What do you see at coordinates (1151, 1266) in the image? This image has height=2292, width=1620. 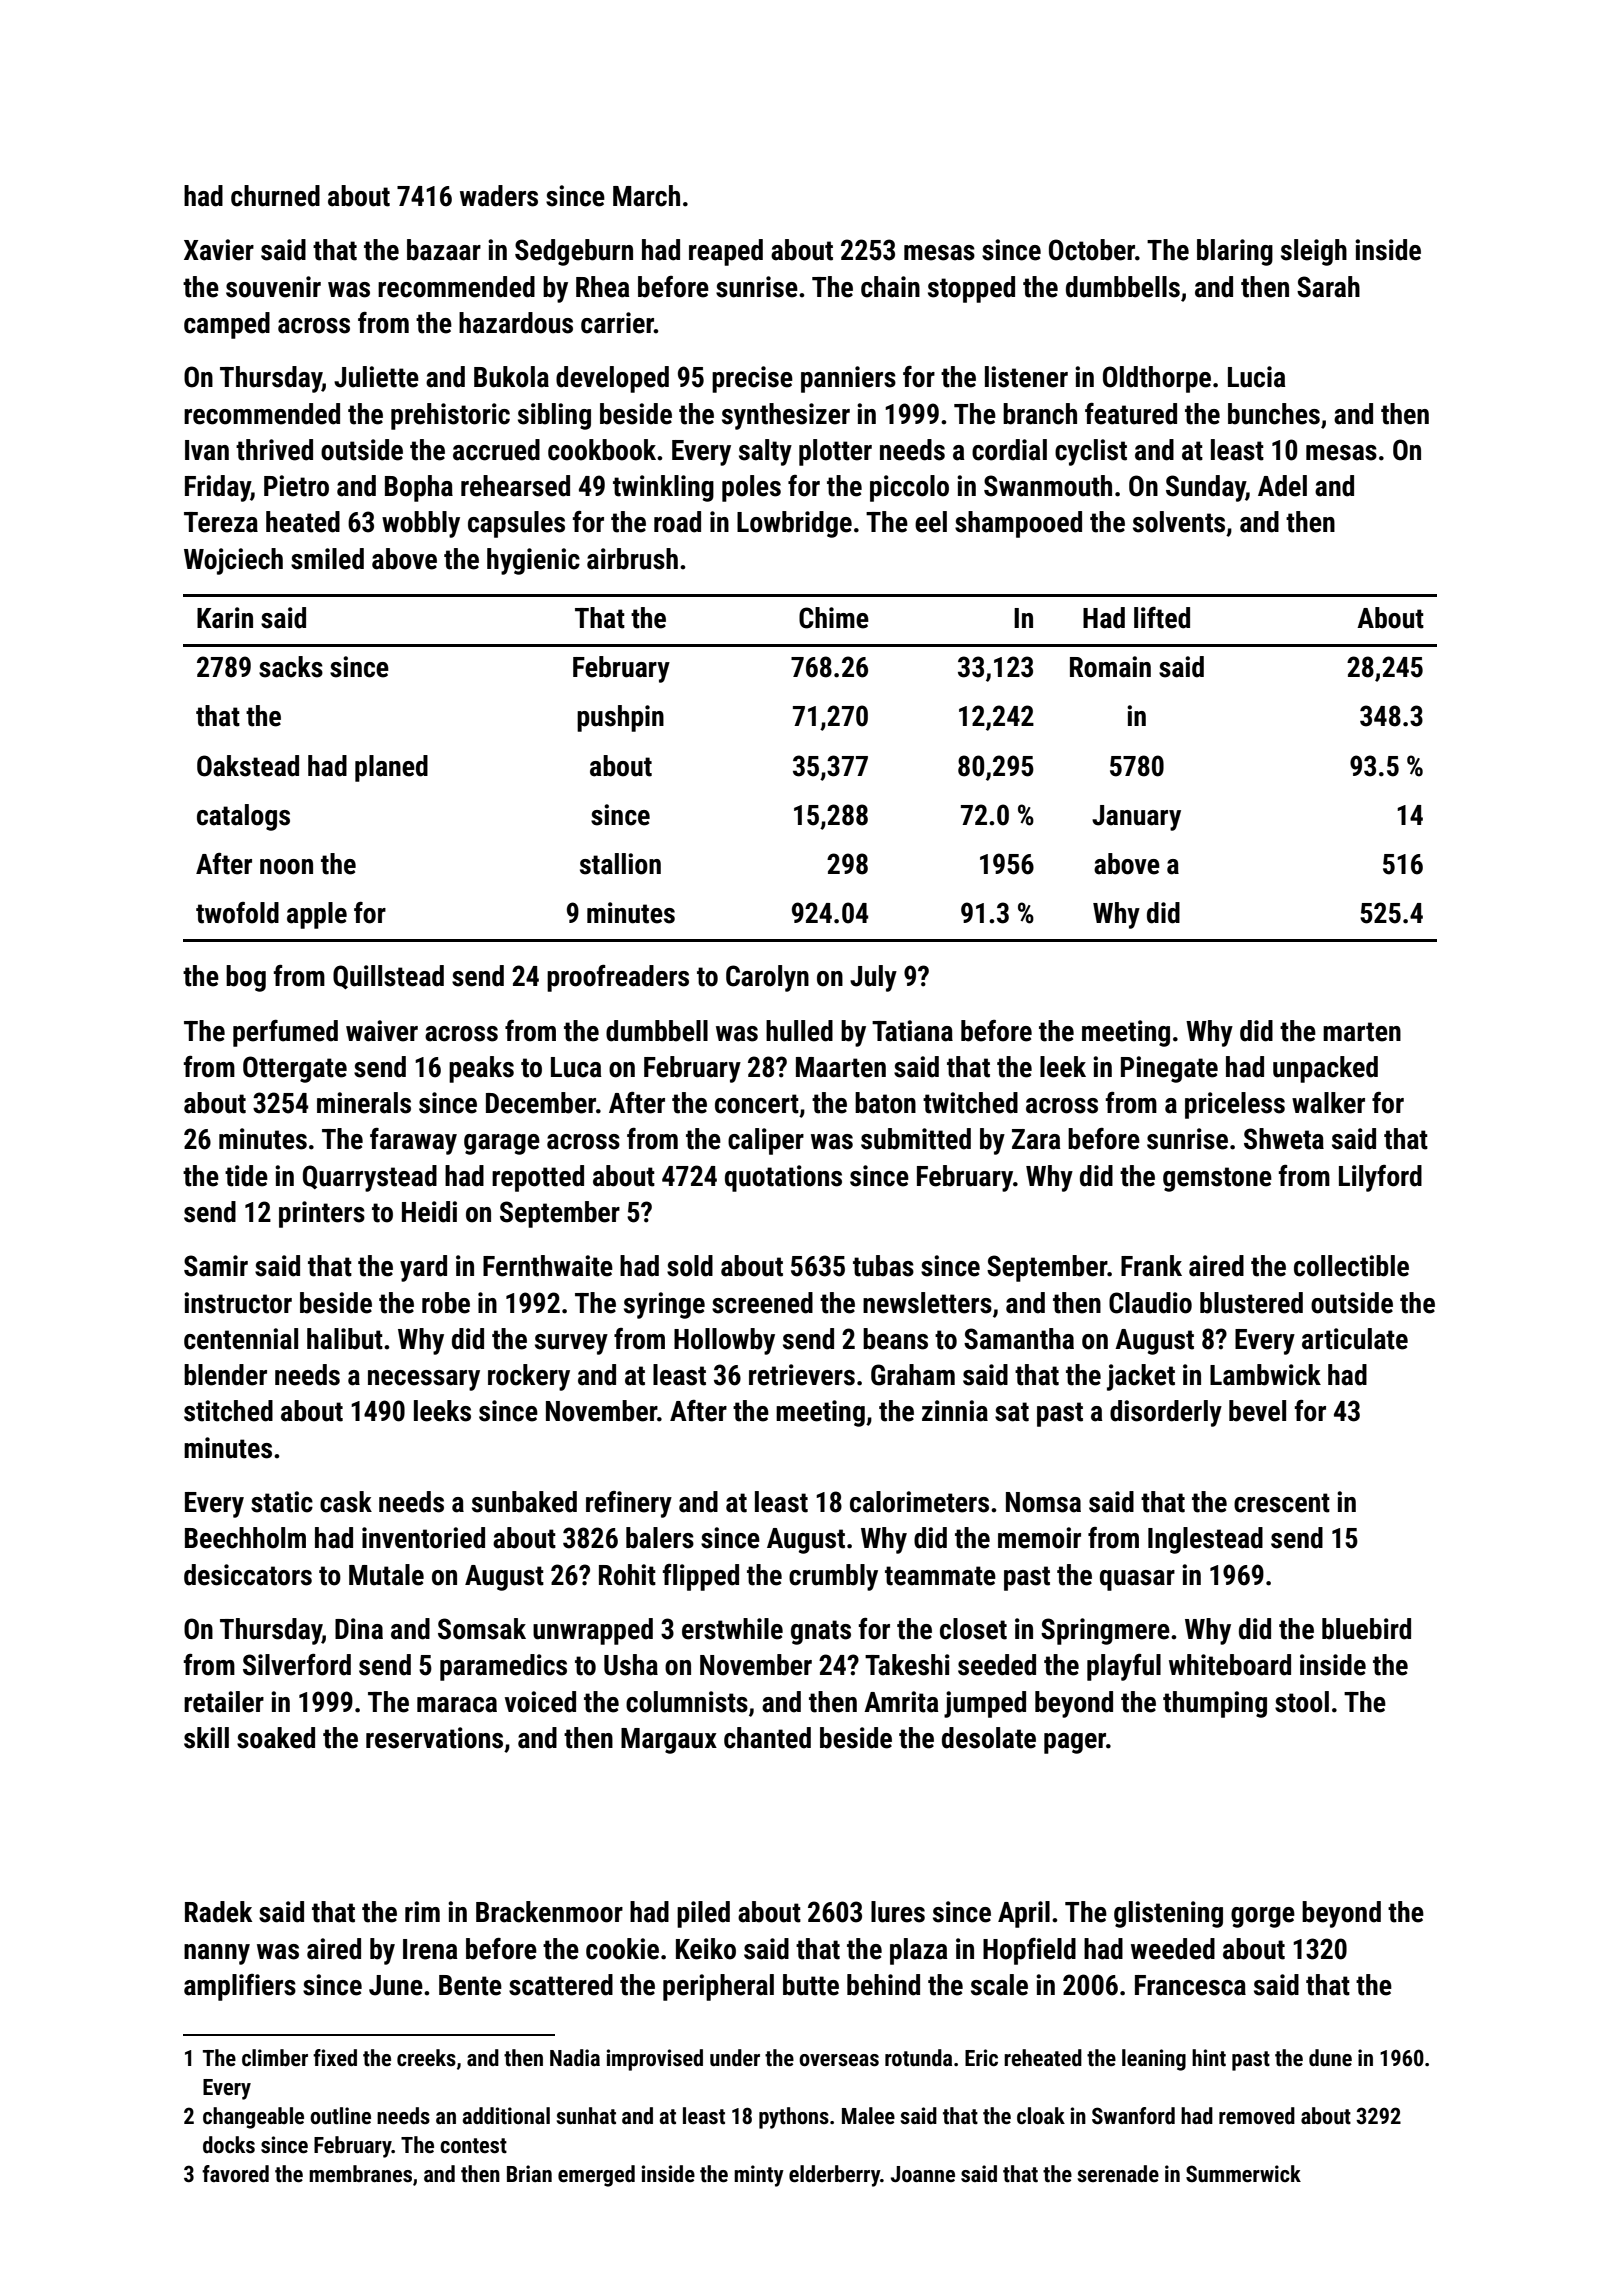 I see `Frank` at bounding box center [1151, 1266].
